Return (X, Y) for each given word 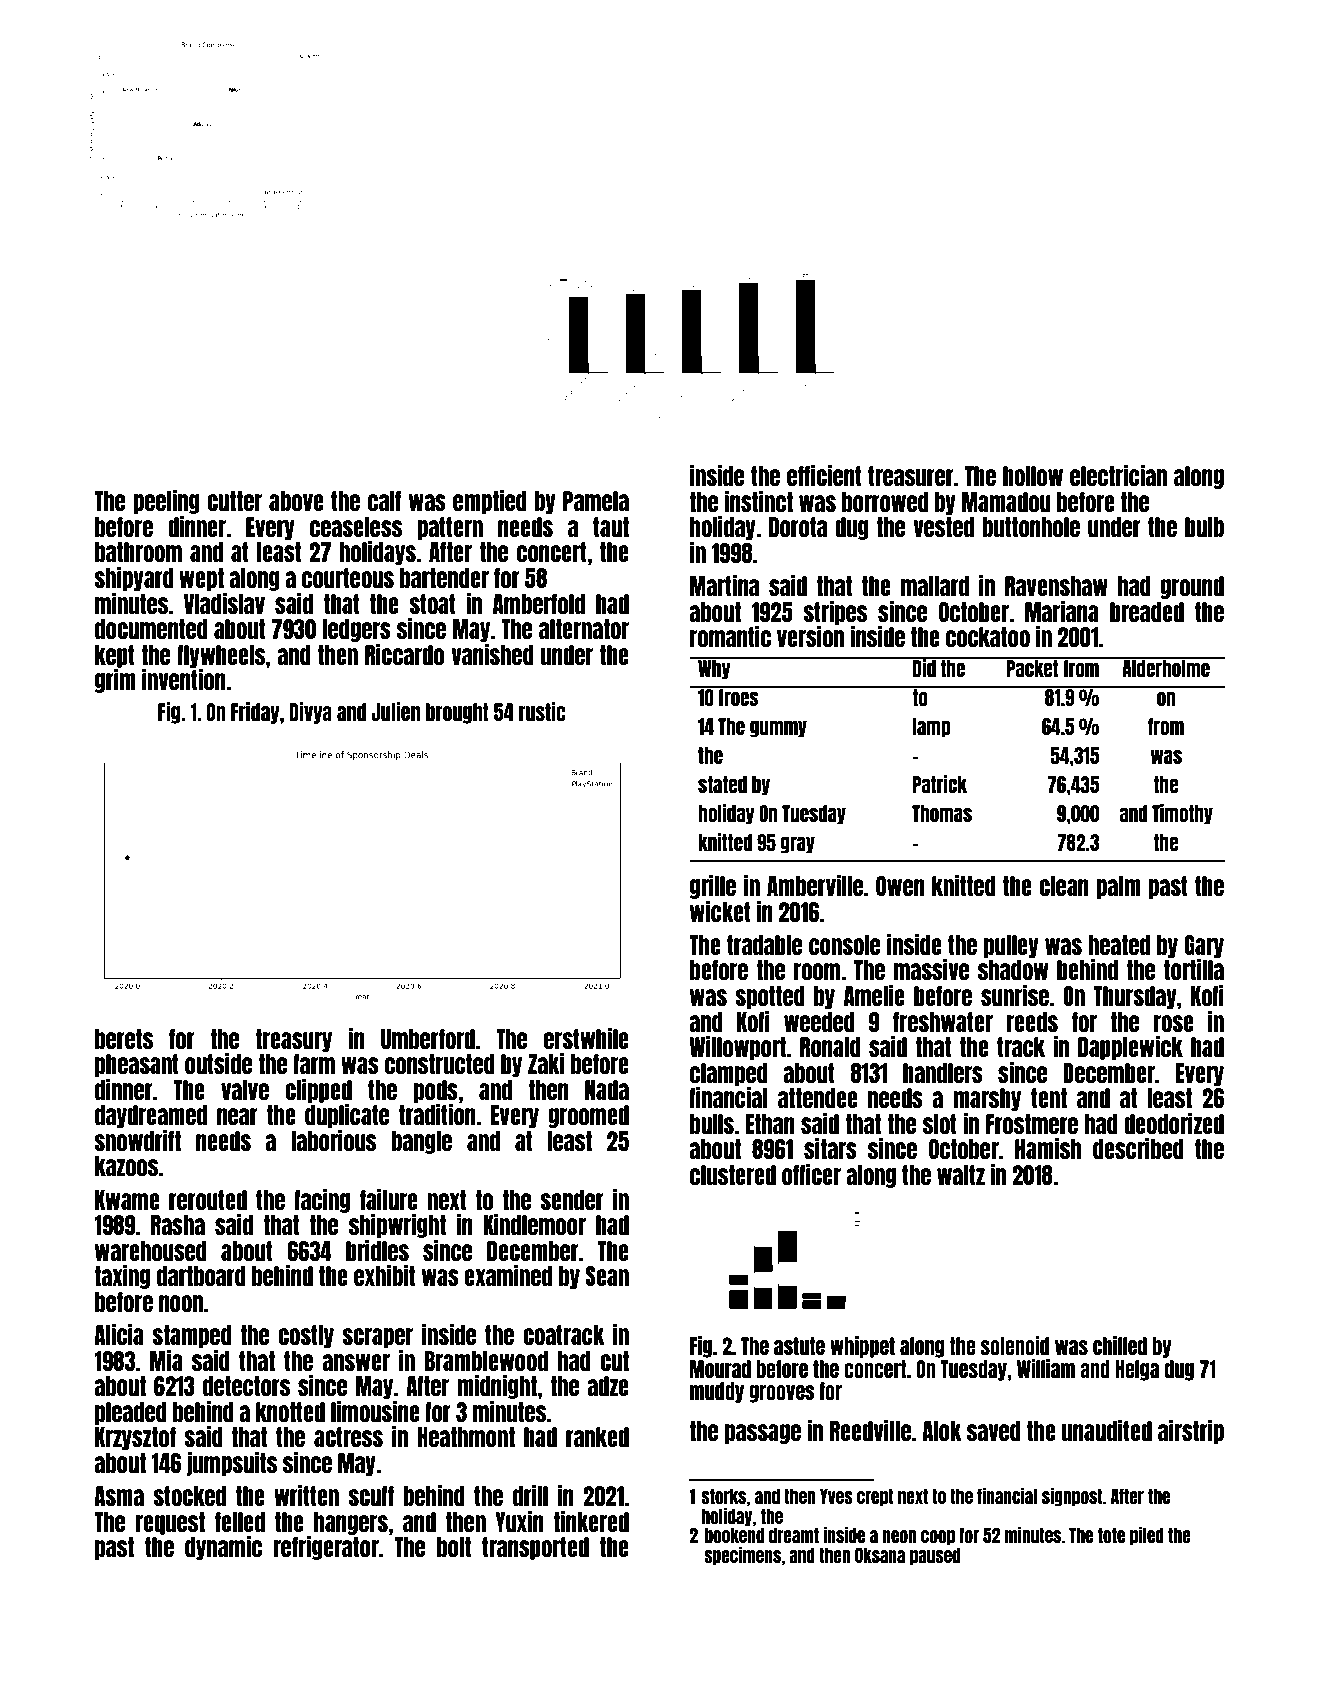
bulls (712, 1124)
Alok (942, 1431)
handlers (943, 1073)
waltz (961, 1175)
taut (611, 527)
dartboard (201, 1276)
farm (314, 1064)
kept (115, 656)
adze (608, 1386)
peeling (166, 501)
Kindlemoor (535, 1224)
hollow (1033, 476)
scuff (371, 1496)
